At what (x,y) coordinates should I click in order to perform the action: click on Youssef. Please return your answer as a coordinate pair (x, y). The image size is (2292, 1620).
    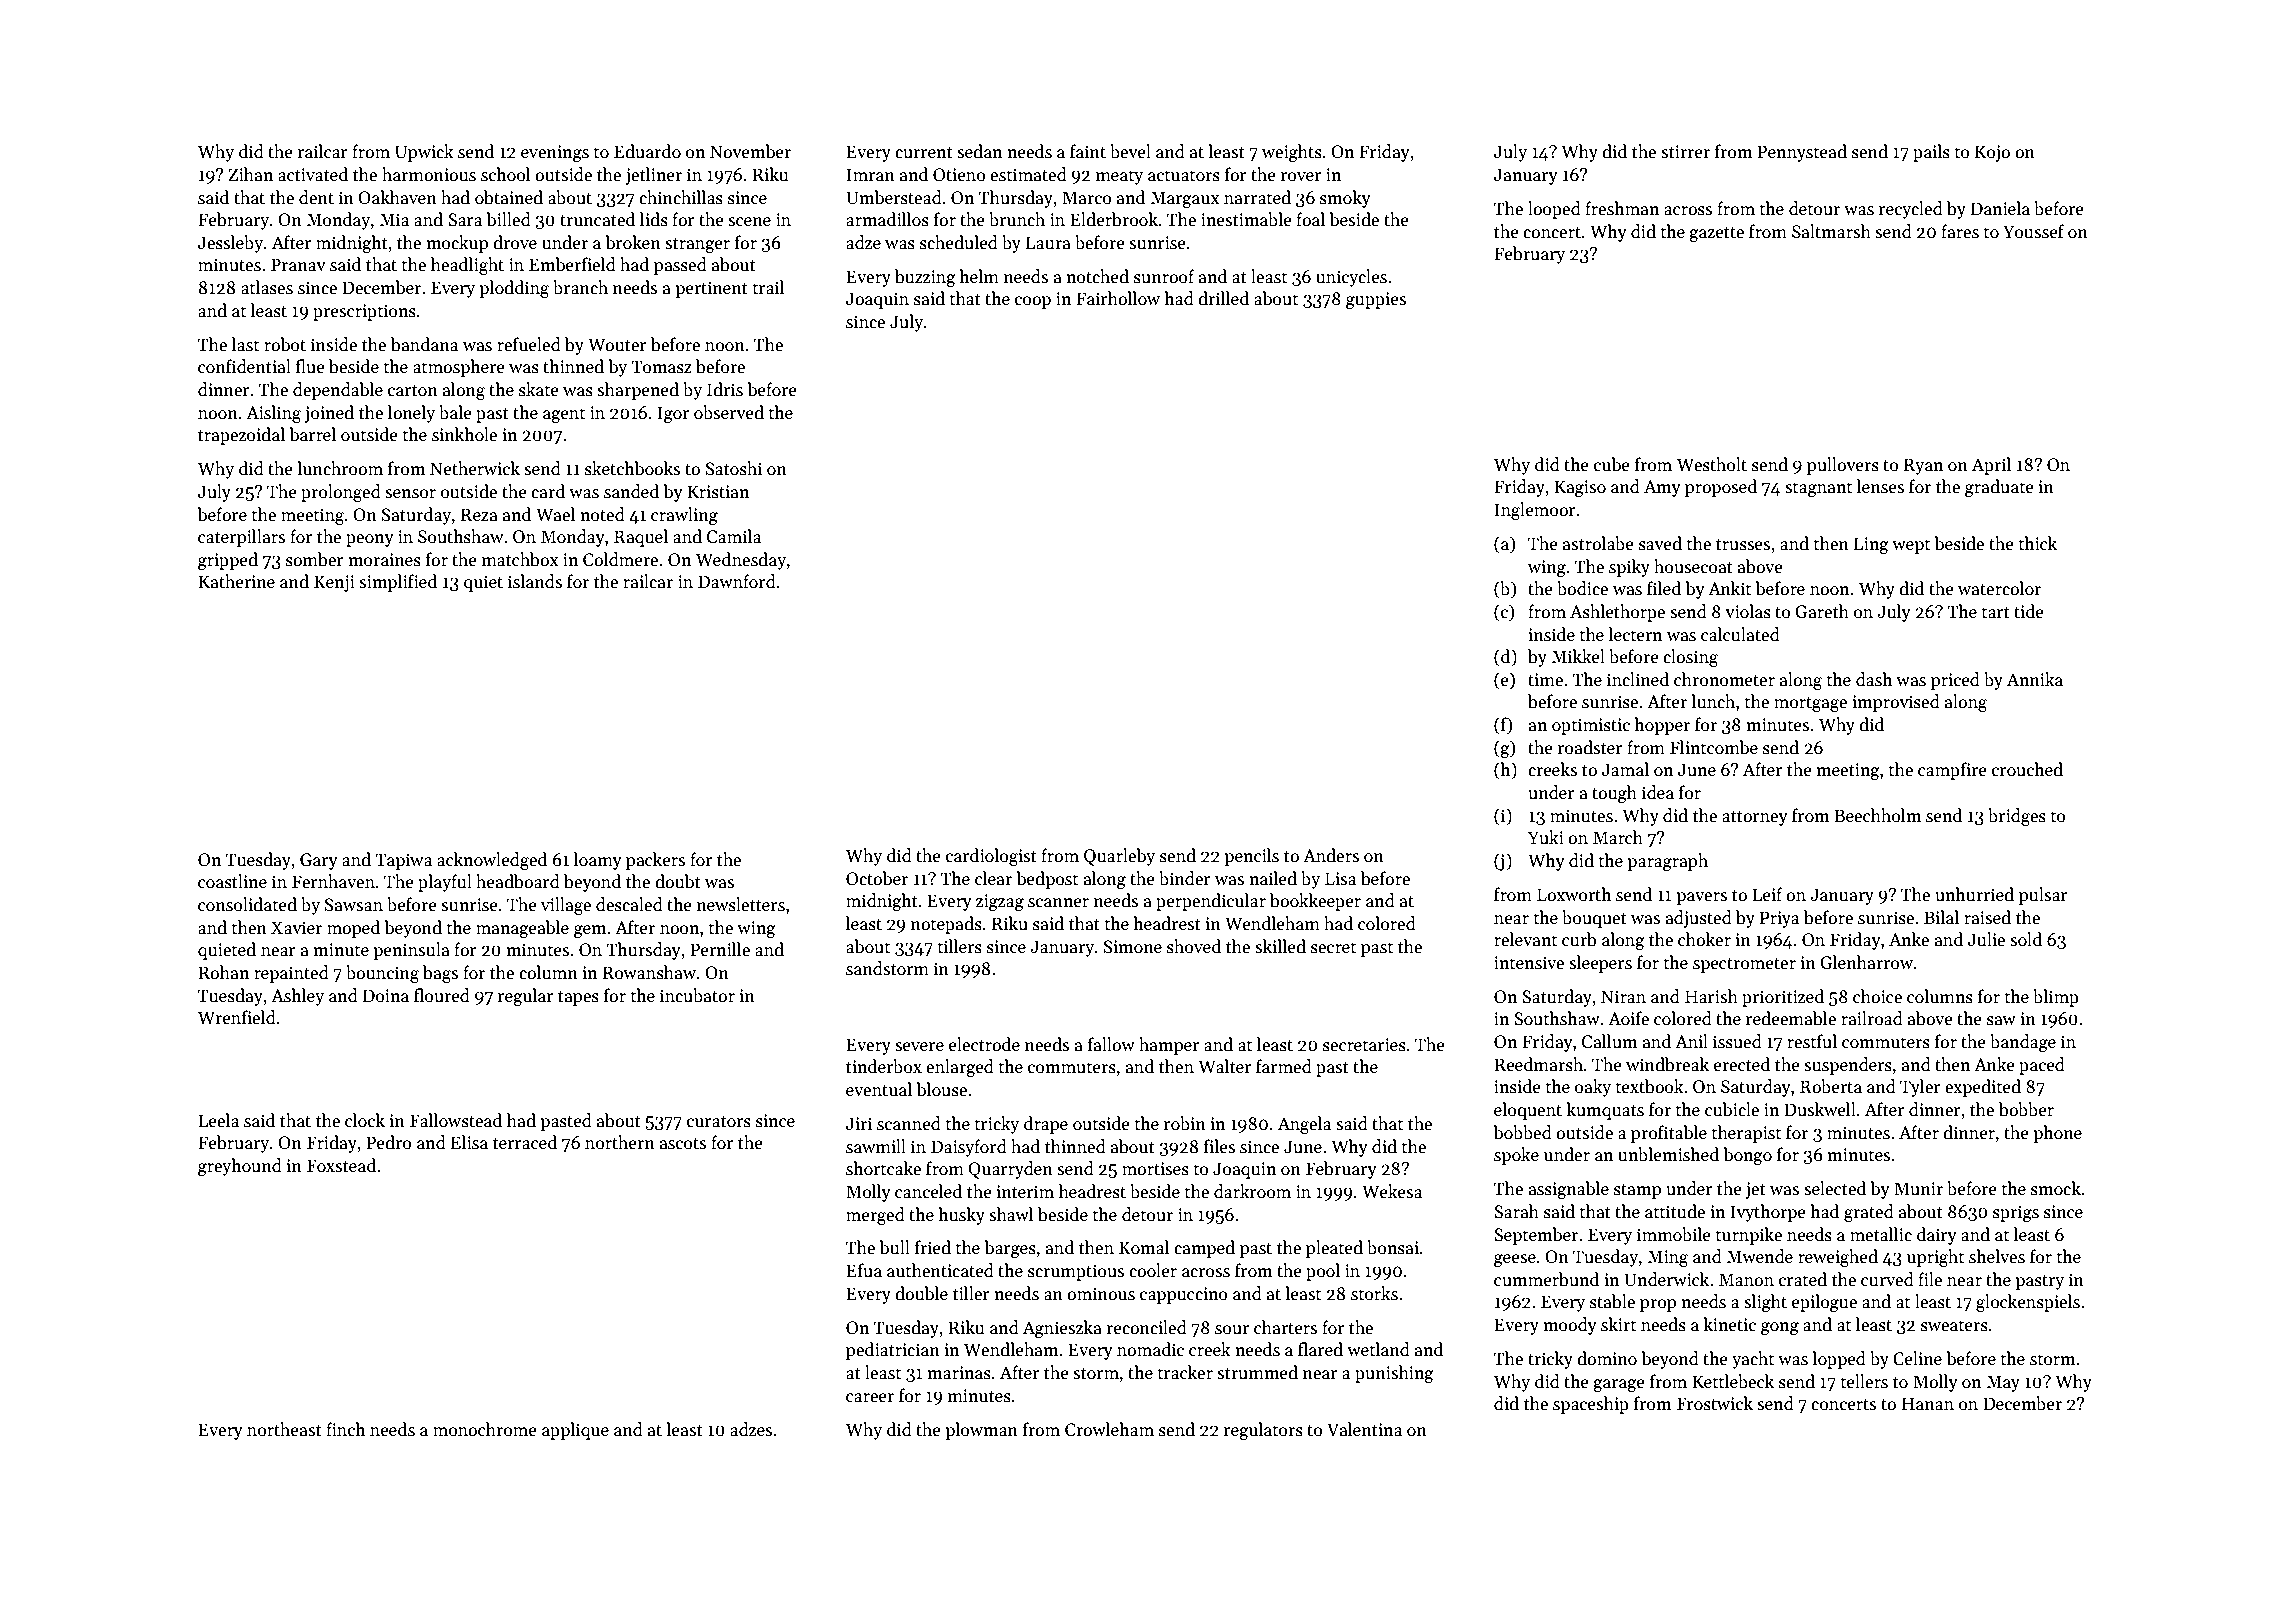
    Looking at the image, I should click on (2033, 231).
